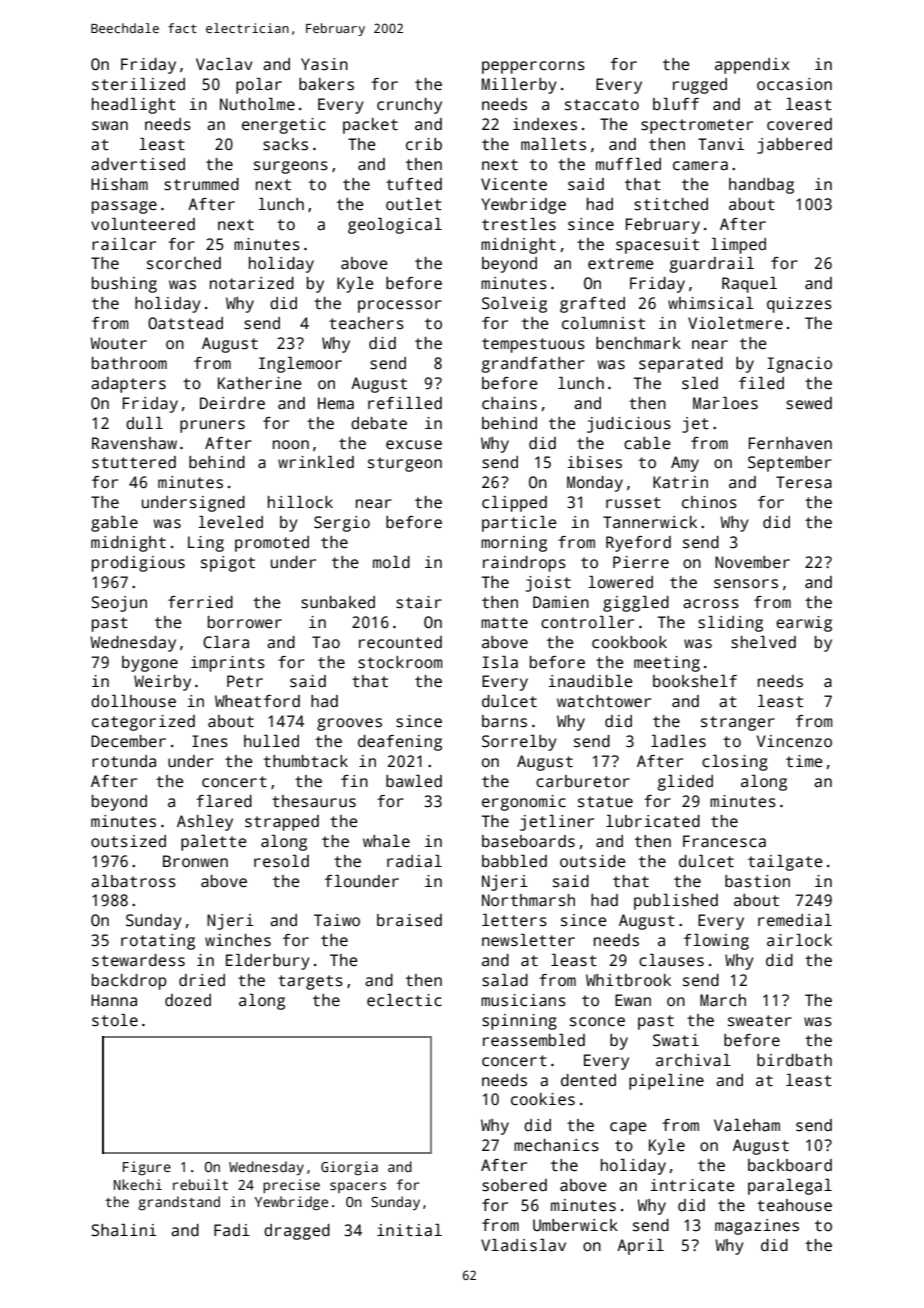 The height and width of the screenshot is (1308, 924). I want to click on April, so click(640, 1247).
